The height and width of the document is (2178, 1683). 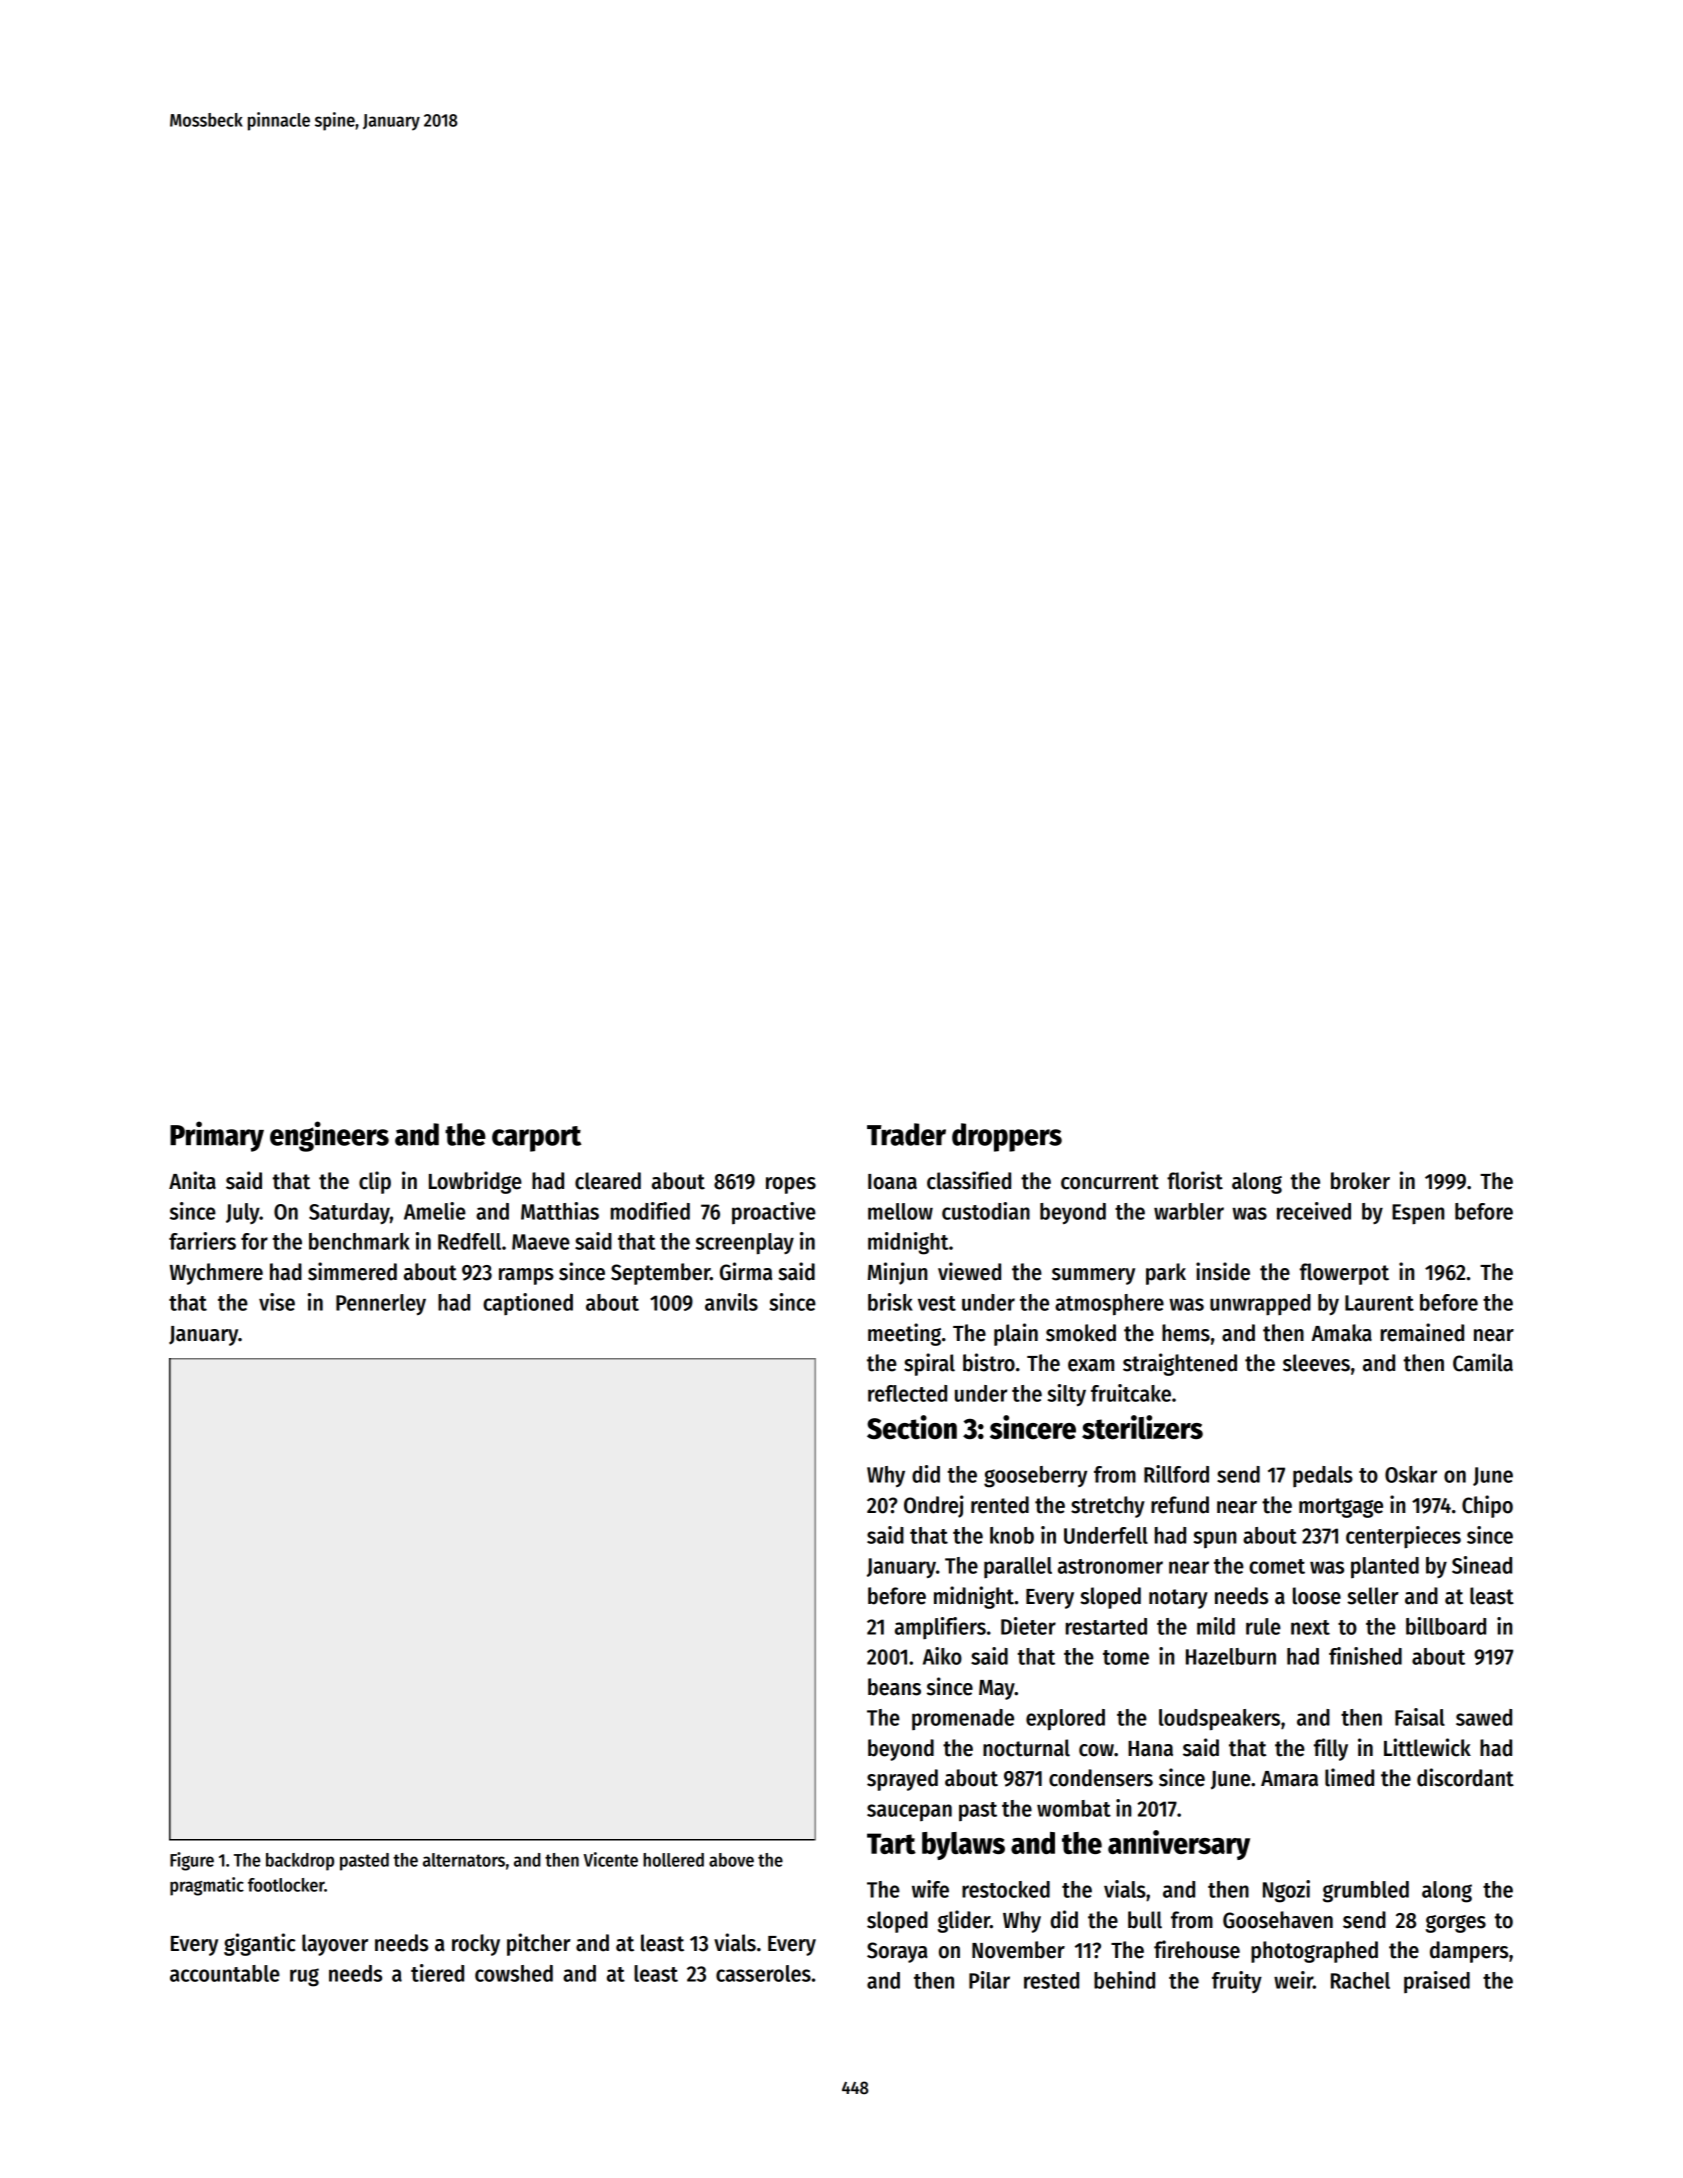 What do you see at coordinates (464, 1860) in the document?
I see `alternators` at bounding box center [464, 1860].
